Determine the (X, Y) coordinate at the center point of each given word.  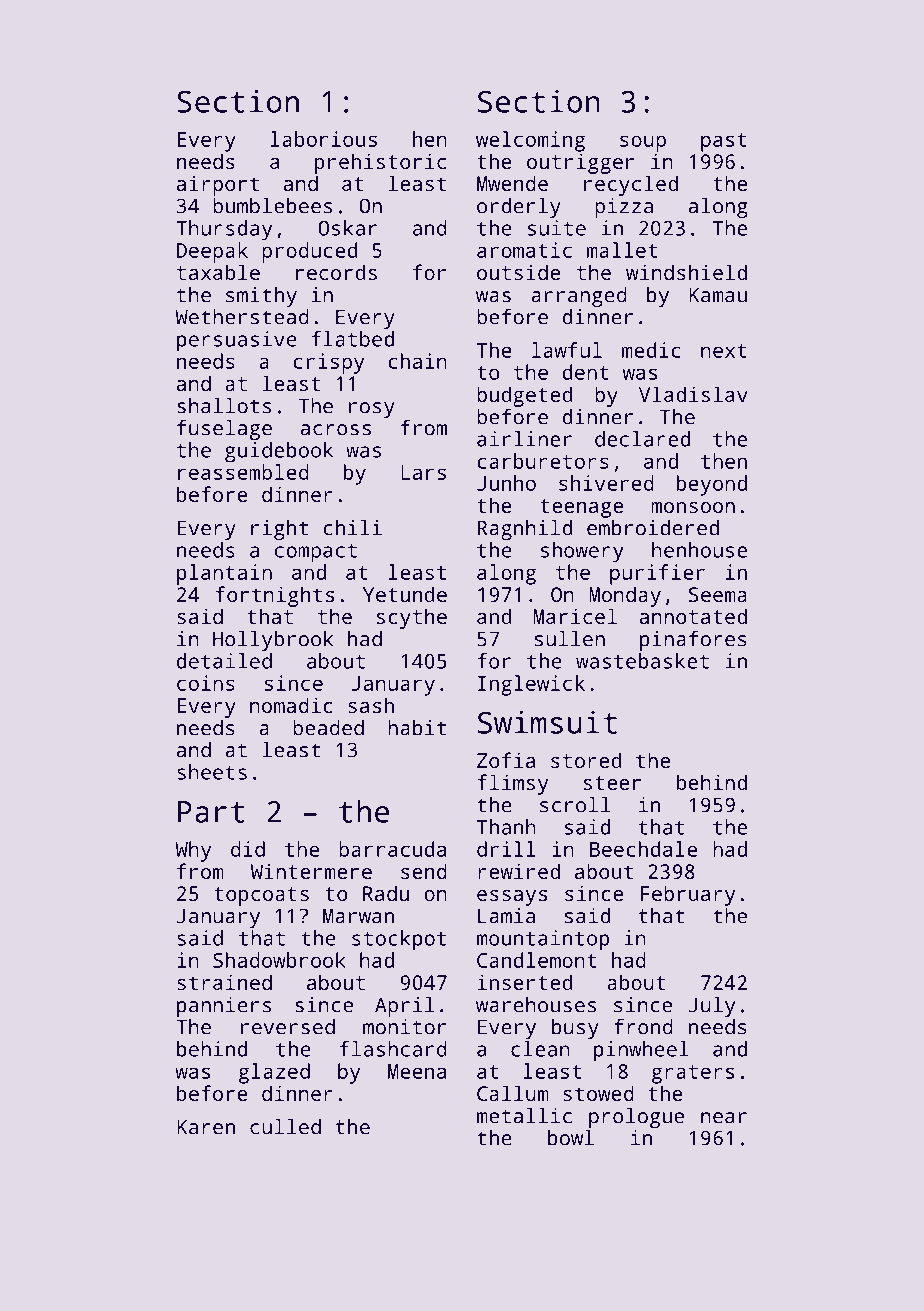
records (336, 272)
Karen (206, 1127)
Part (211, 812)
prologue (636, 1118)
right (279, 530)
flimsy (512, 784)
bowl (571, 1138)
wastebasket (642, 661)
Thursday (224, 230)
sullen (570, 639)
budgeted (524, 396)
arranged (579, 297)
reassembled (243, 472)
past (724, 142)
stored (586, 760)
